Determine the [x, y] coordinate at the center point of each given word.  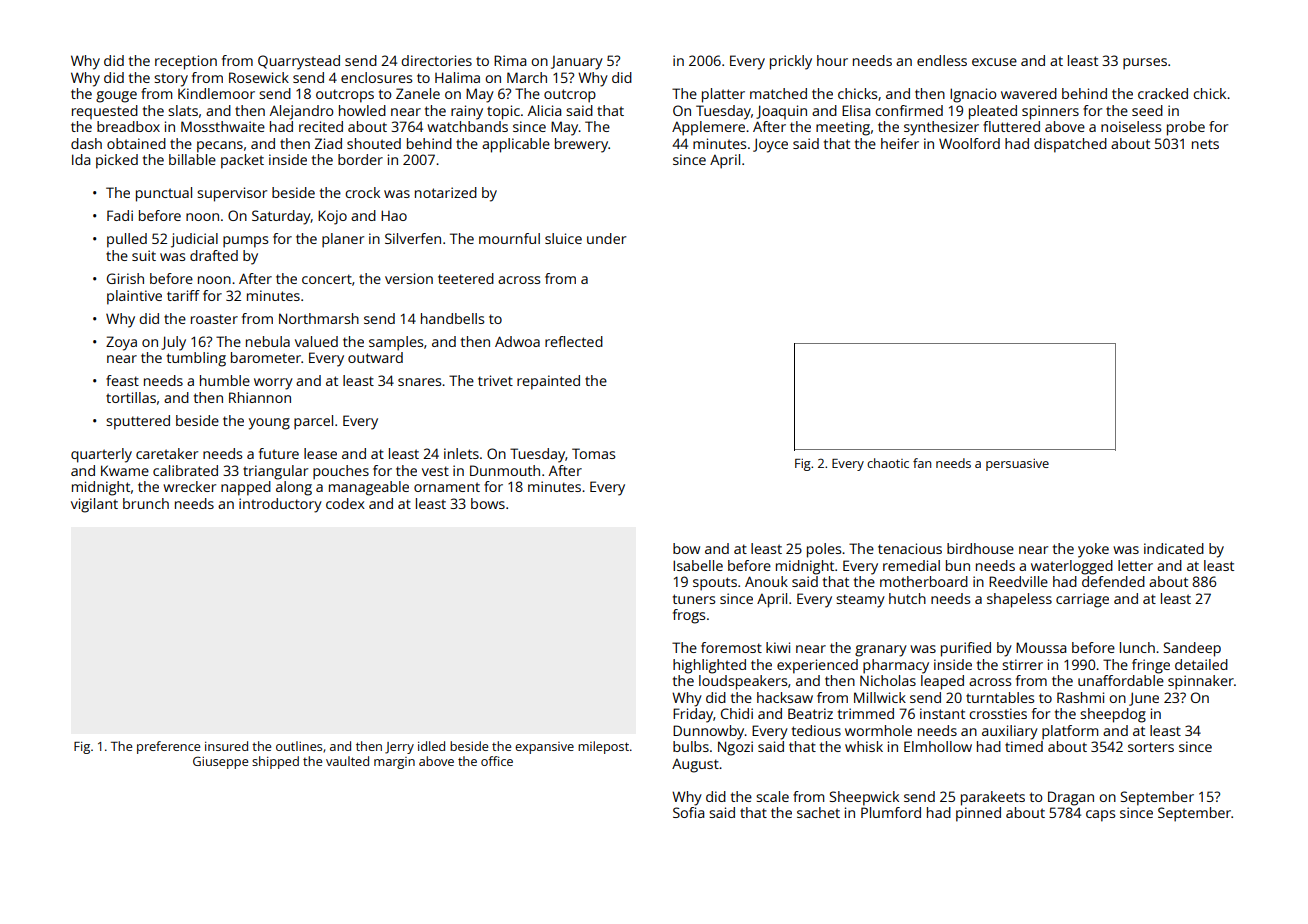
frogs [689, 616]
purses [1145, 64]
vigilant [94, 505]
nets [1205, 144]
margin [394, 763]
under [606, 238]
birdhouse [980, 548]
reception [186, 62]
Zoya [121, 343]
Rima [510, 60]
